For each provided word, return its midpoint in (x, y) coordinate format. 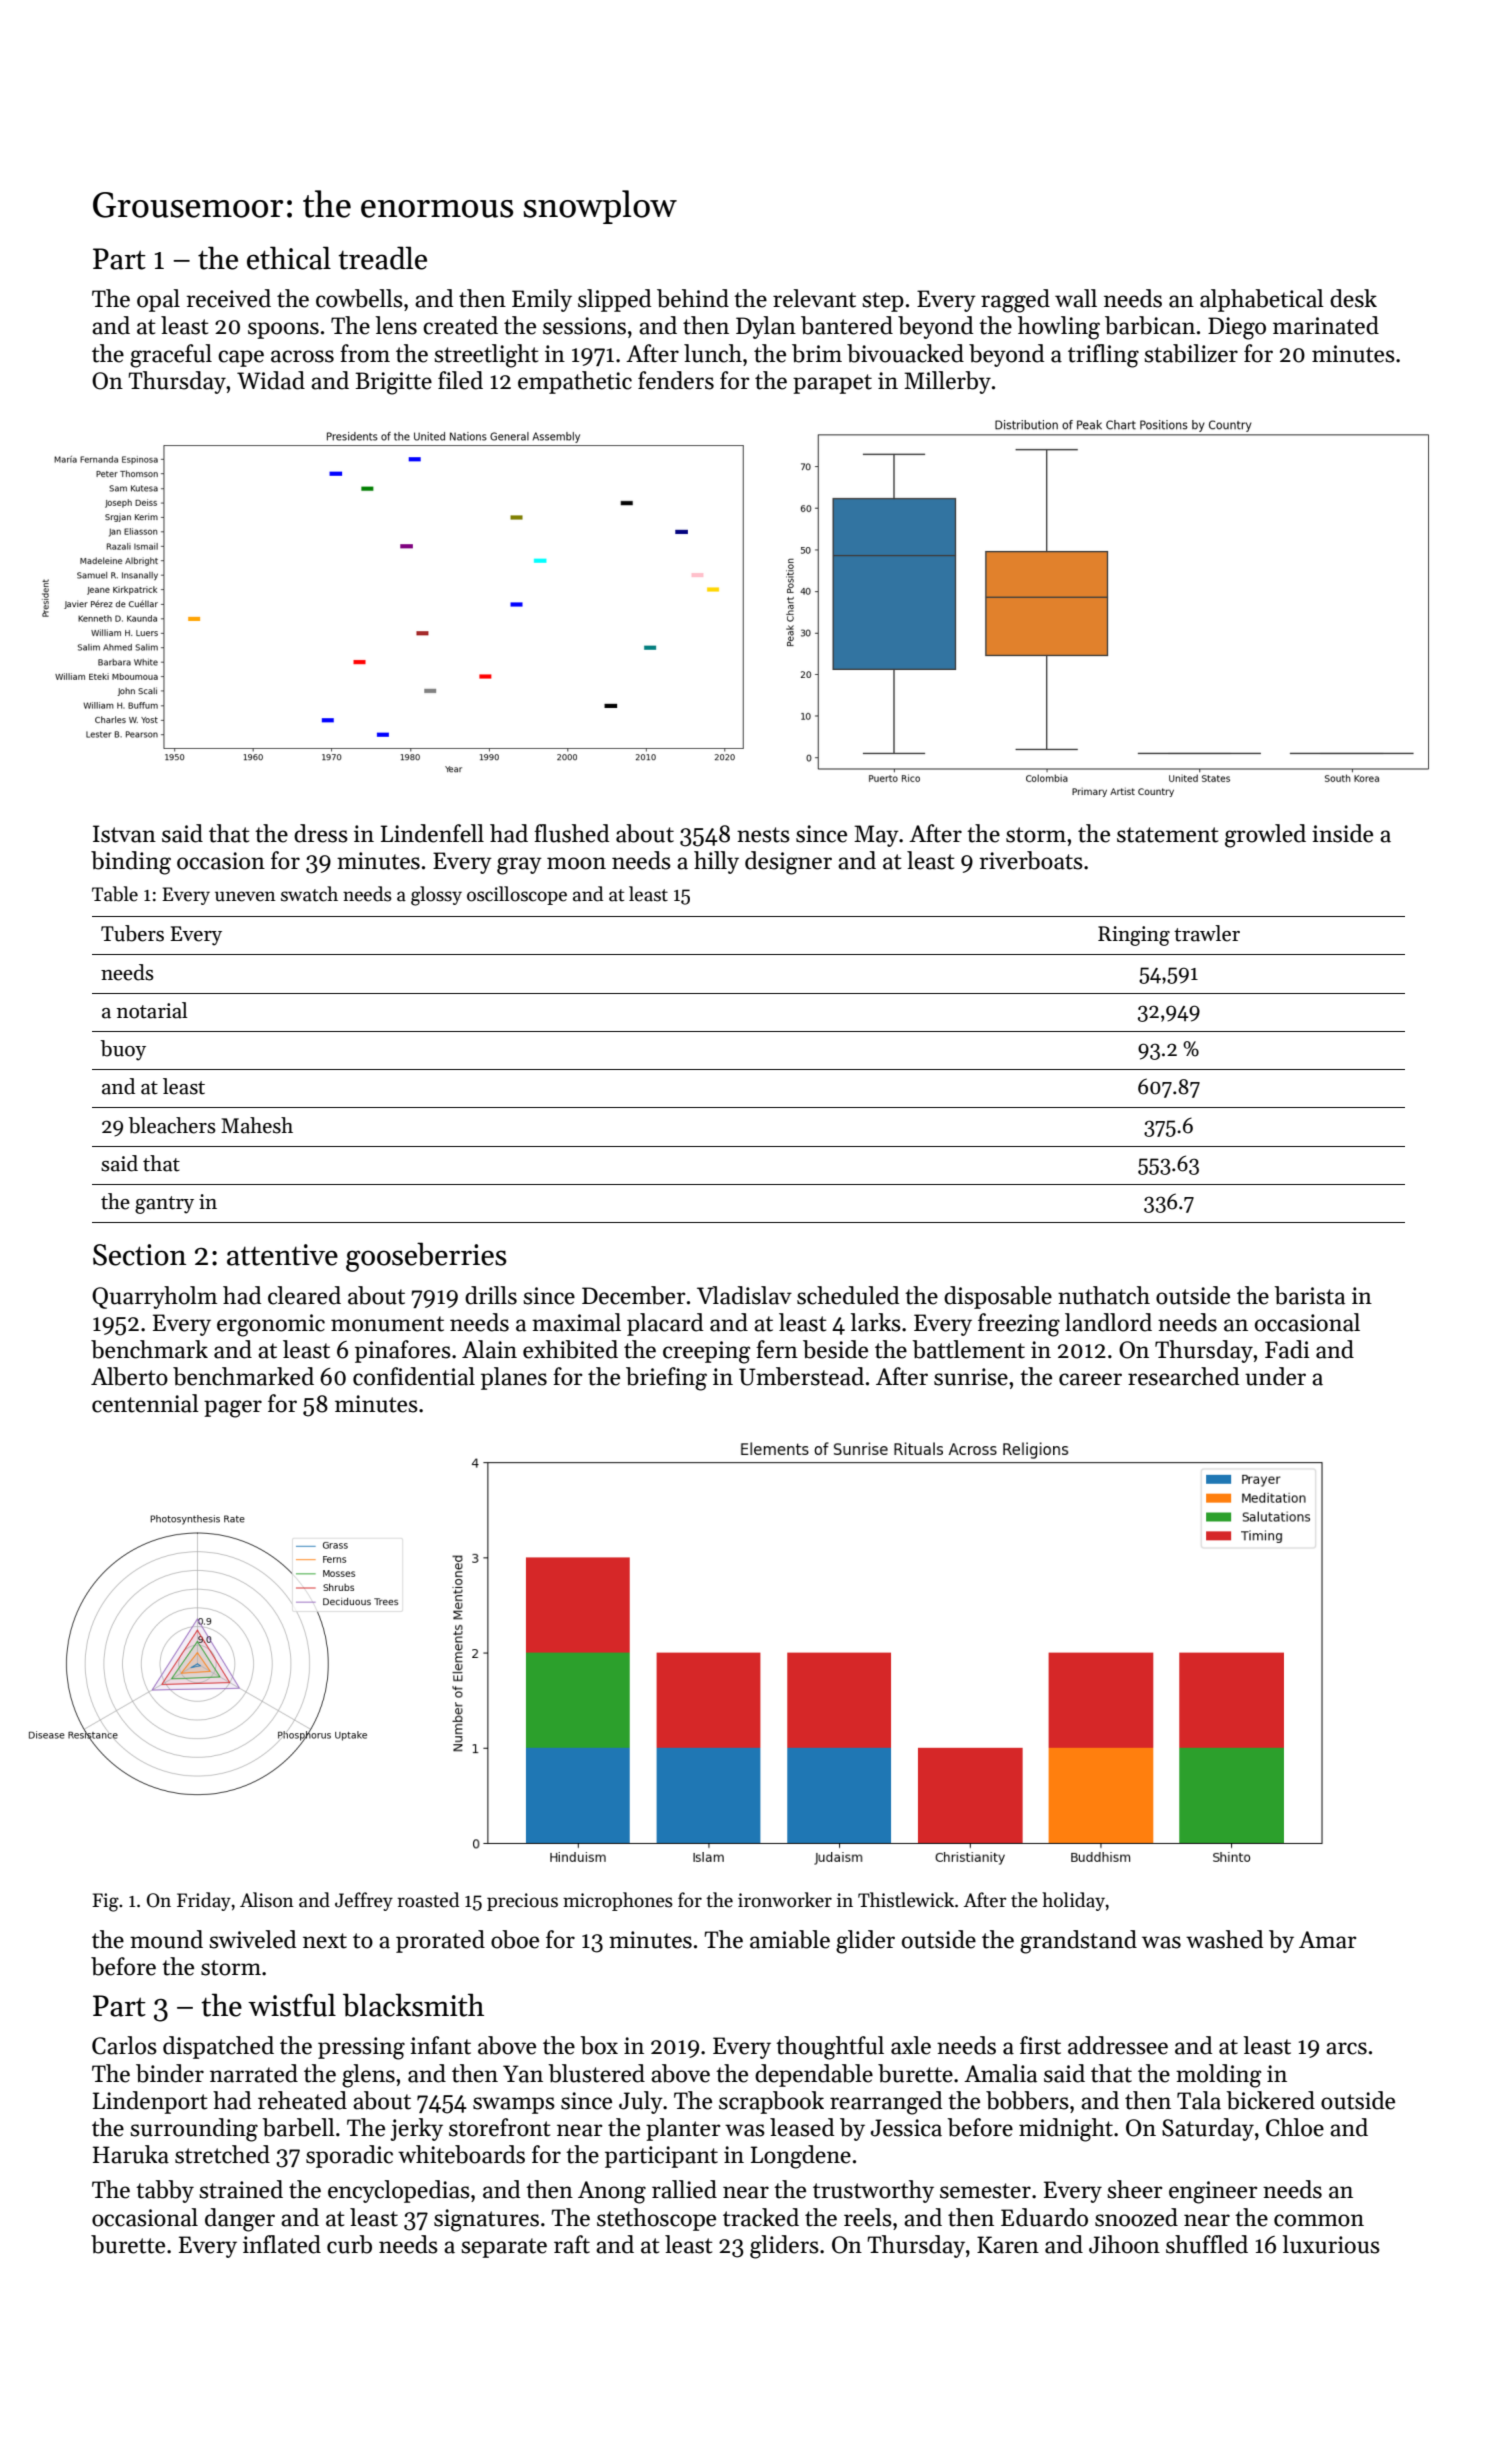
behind (693, 298)
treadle (382, 258)
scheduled (848, 1295)
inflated (282, 2244)
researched (1183, 1376)
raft (572, 2244)
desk (1353, 298)
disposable (998, 1297)
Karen (1008, 2245)
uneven (245, 896)
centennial (145, 1403)
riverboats (1031, 860)
